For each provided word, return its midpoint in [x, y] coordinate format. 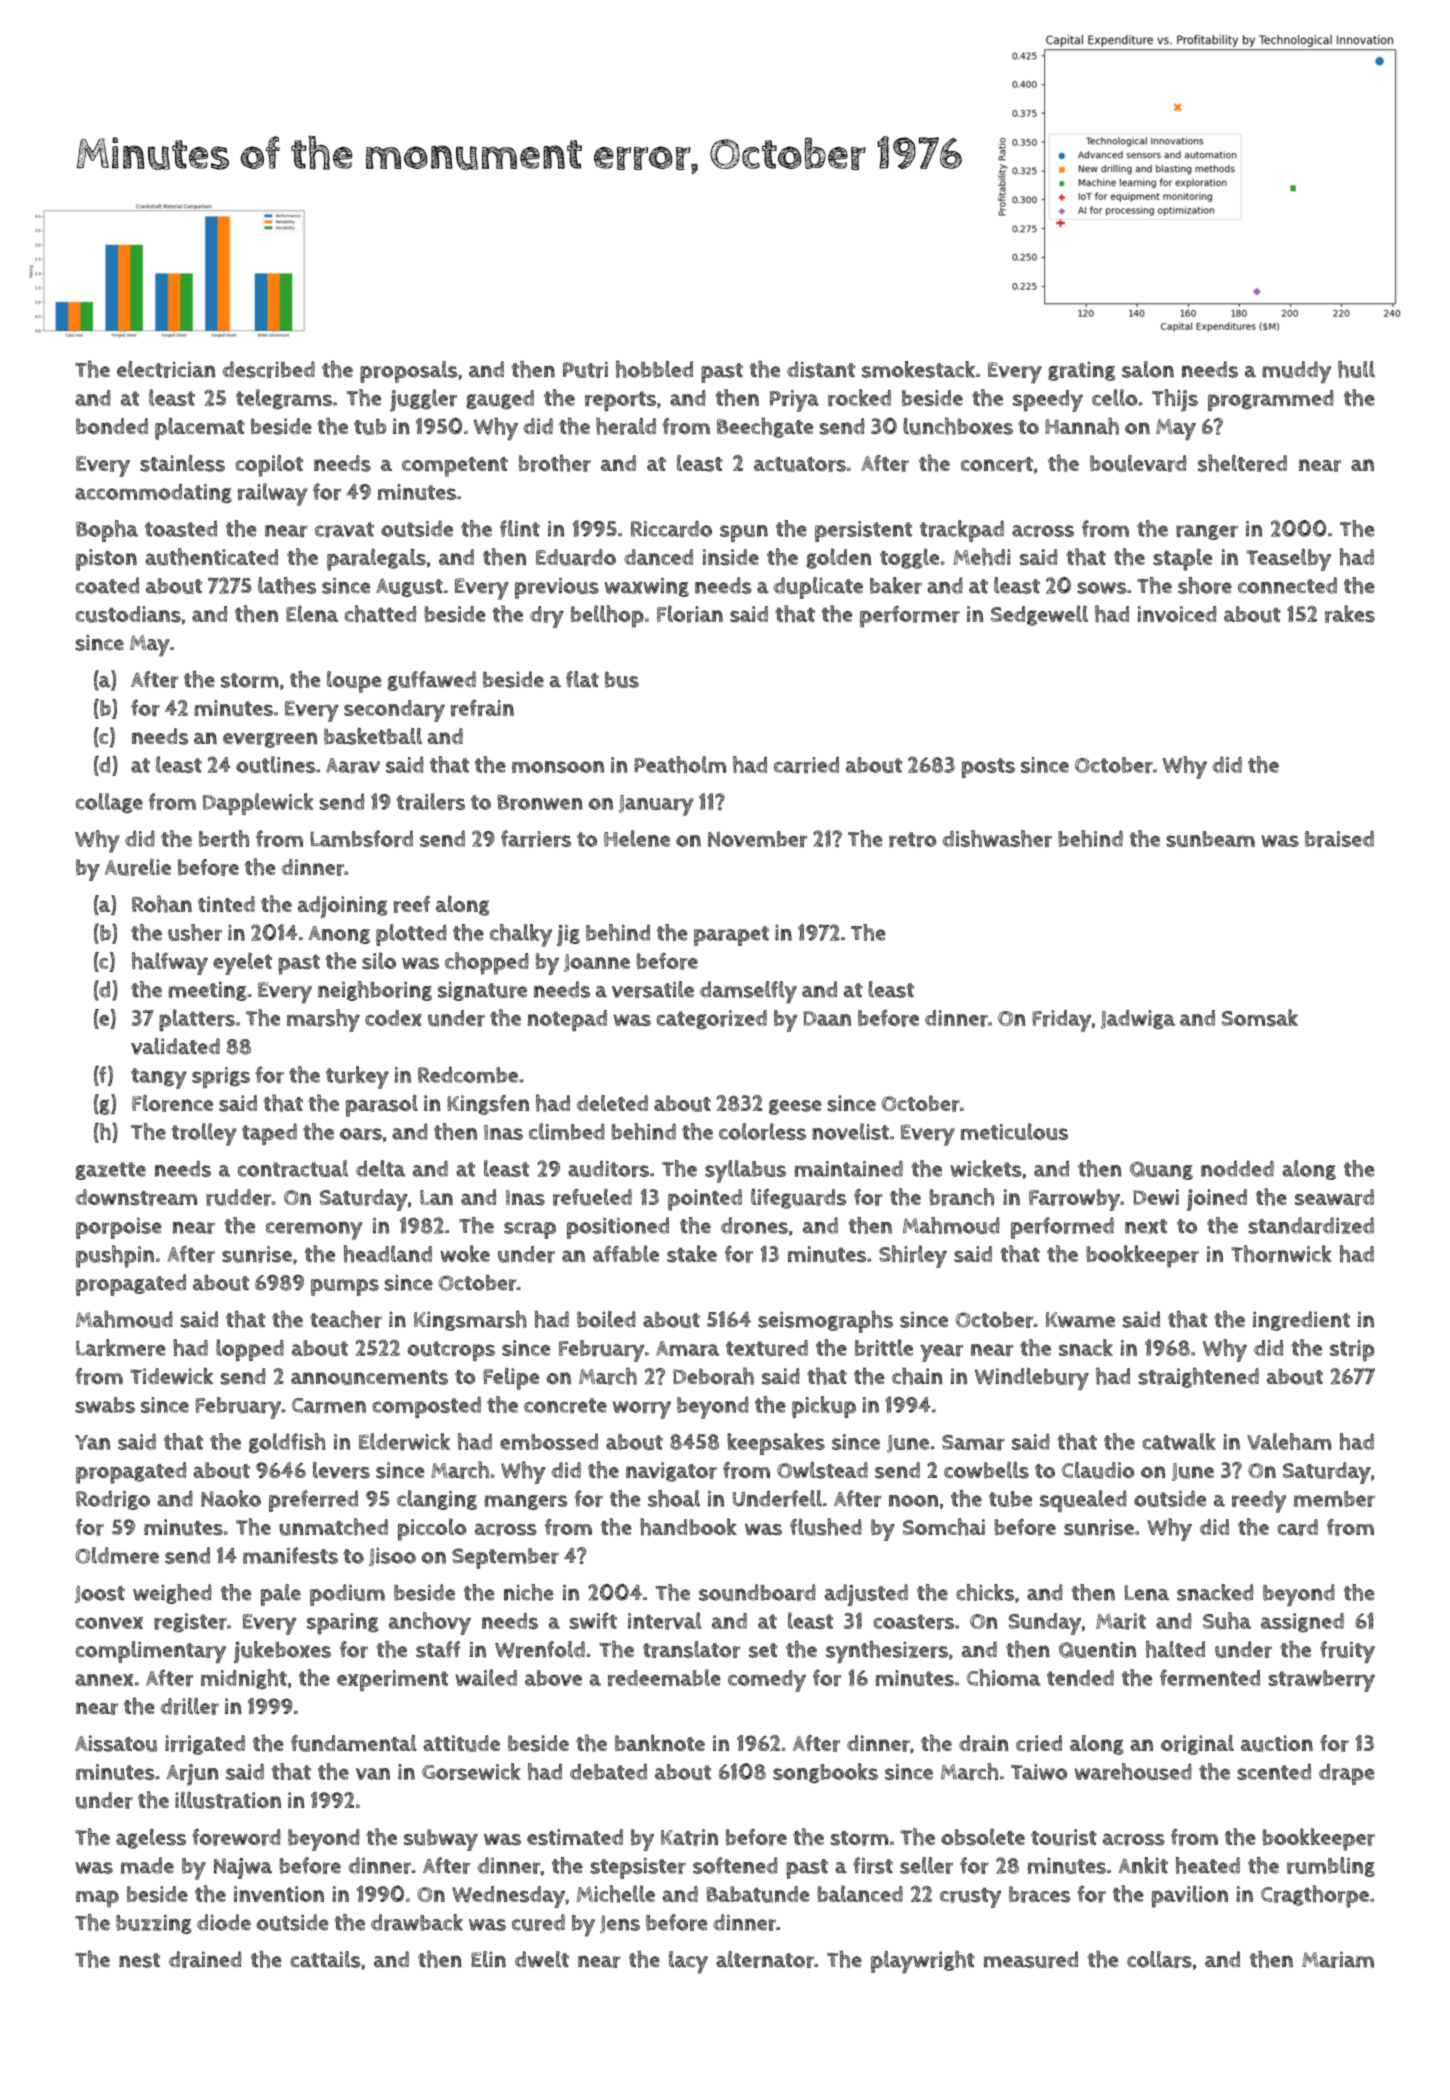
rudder [238, 1197]
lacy [688, 1962]
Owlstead [822, 1470]
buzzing [154, 1924]
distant [821, 369]
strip [1352, 1351]
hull [1356, 369]
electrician [166, 369]
